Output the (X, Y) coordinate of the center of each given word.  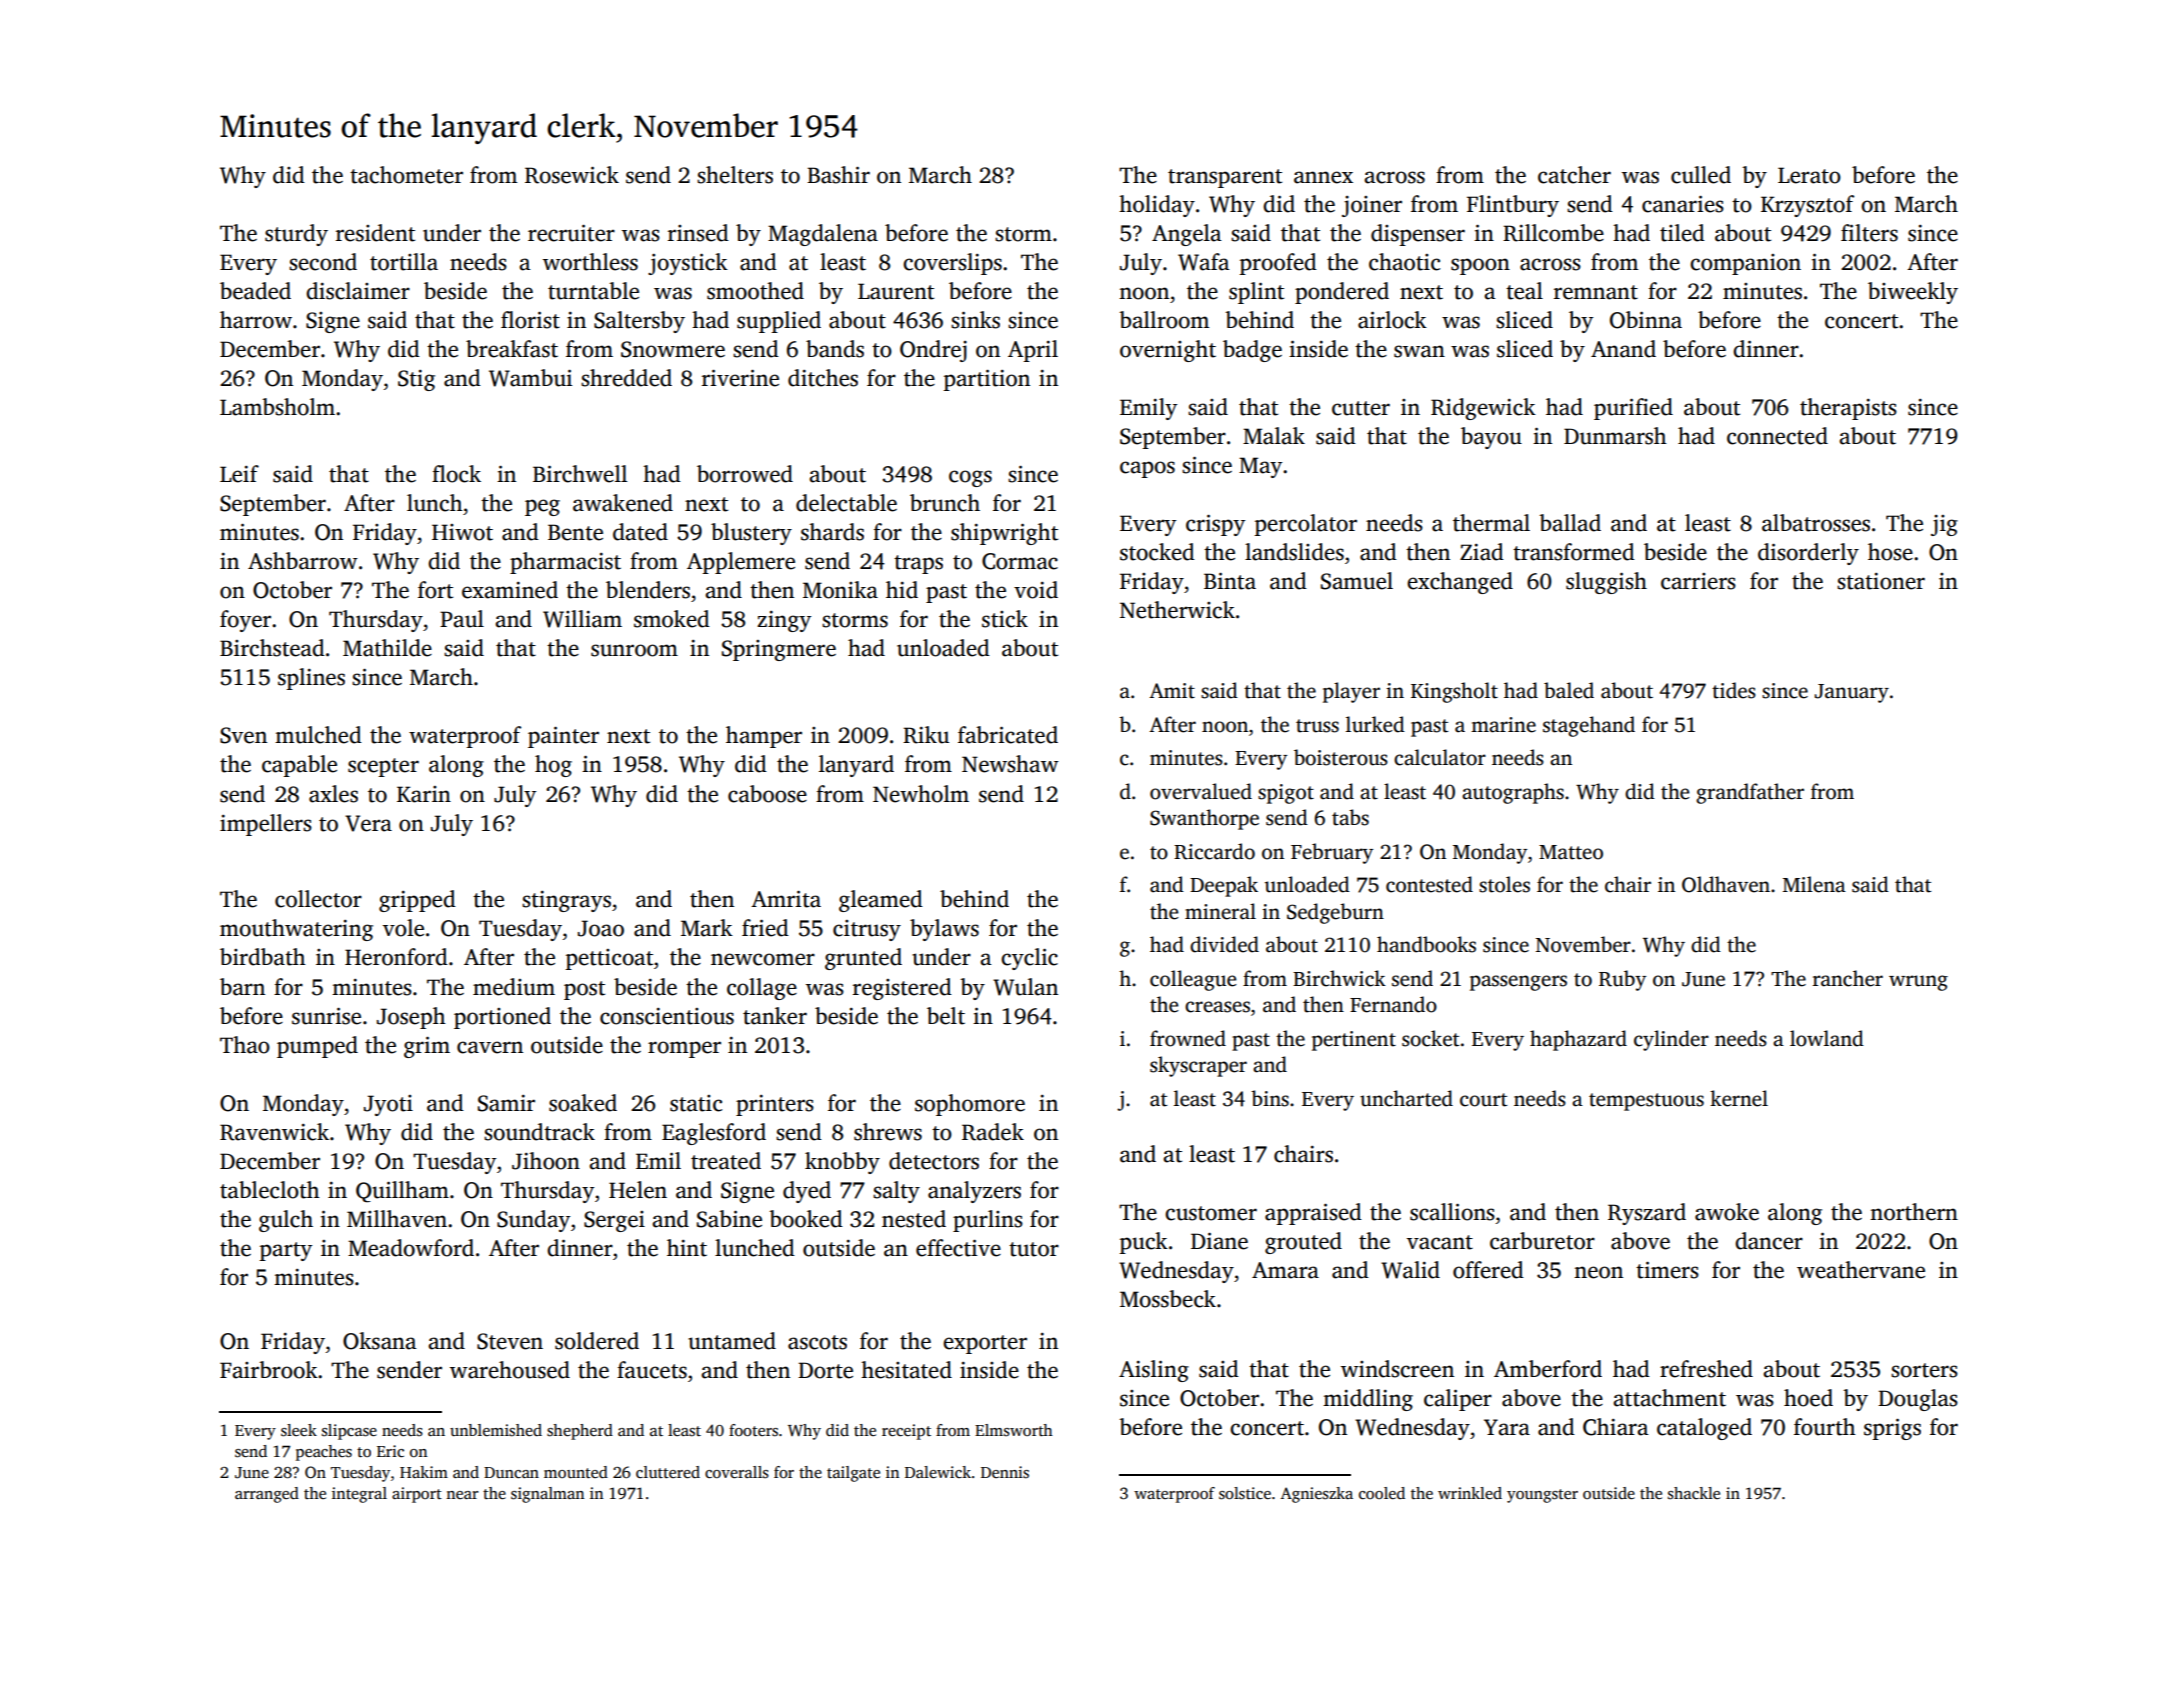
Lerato (1809, 175)
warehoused (510, 1370)
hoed (1808, 1398)
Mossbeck (1168, 1299)
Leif (239, 474)
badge (1252, 351)
